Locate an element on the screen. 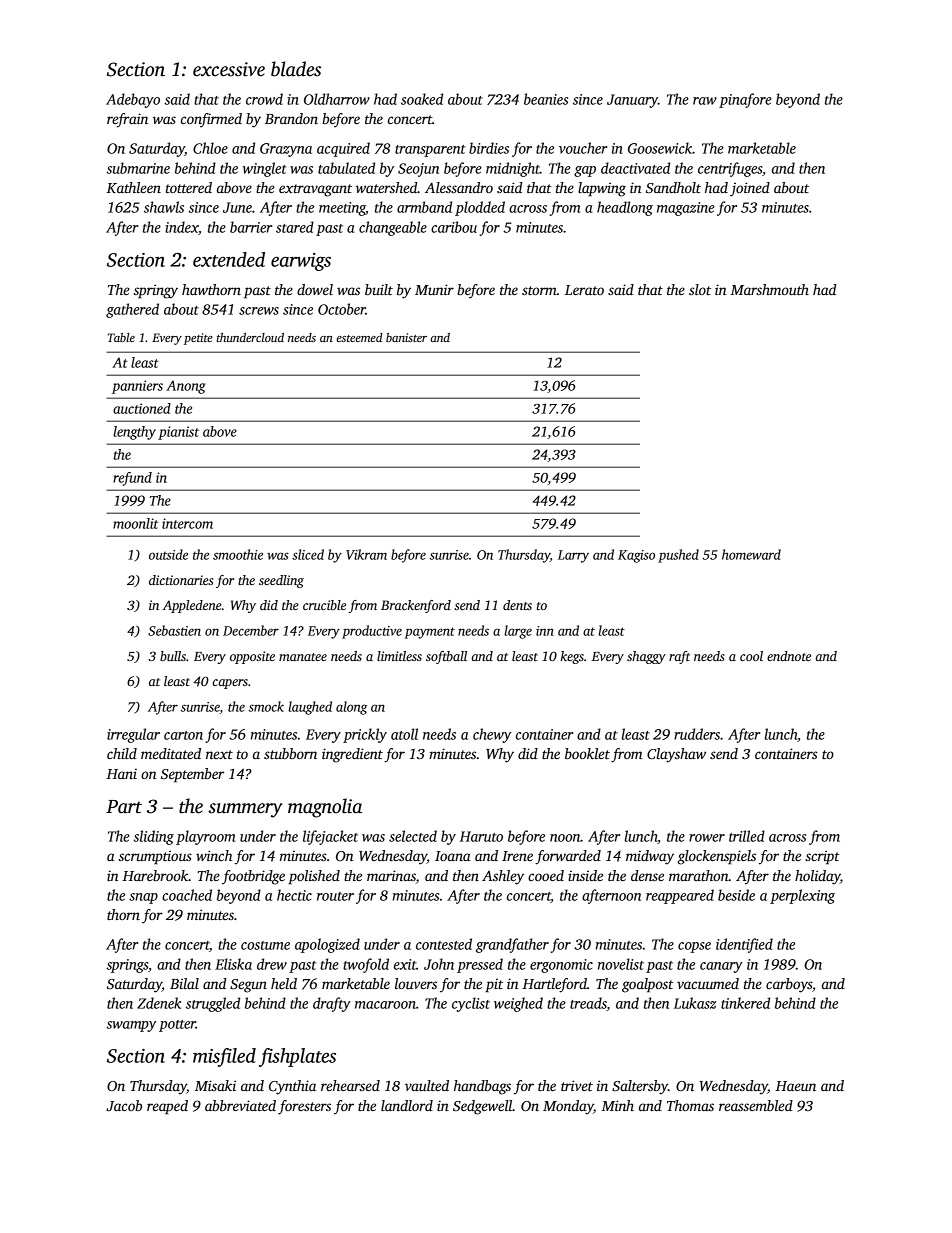 This screenshot has height=1233, width=952. Brandon is located at coordinates (291, 118).
